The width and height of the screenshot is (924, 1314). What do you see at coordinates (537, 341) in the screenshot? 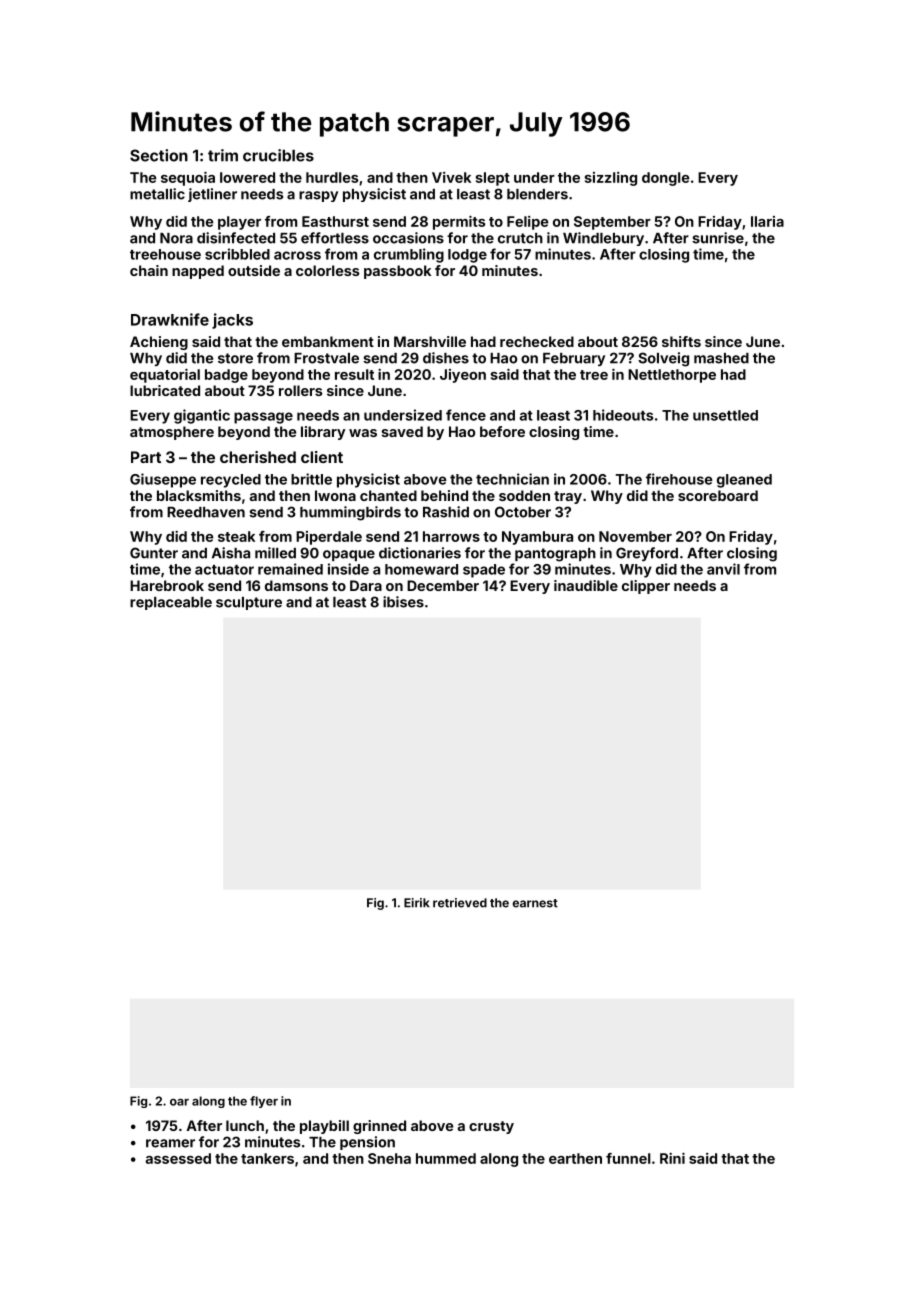
I see `rechecked` at bounding box center [537, 341].
